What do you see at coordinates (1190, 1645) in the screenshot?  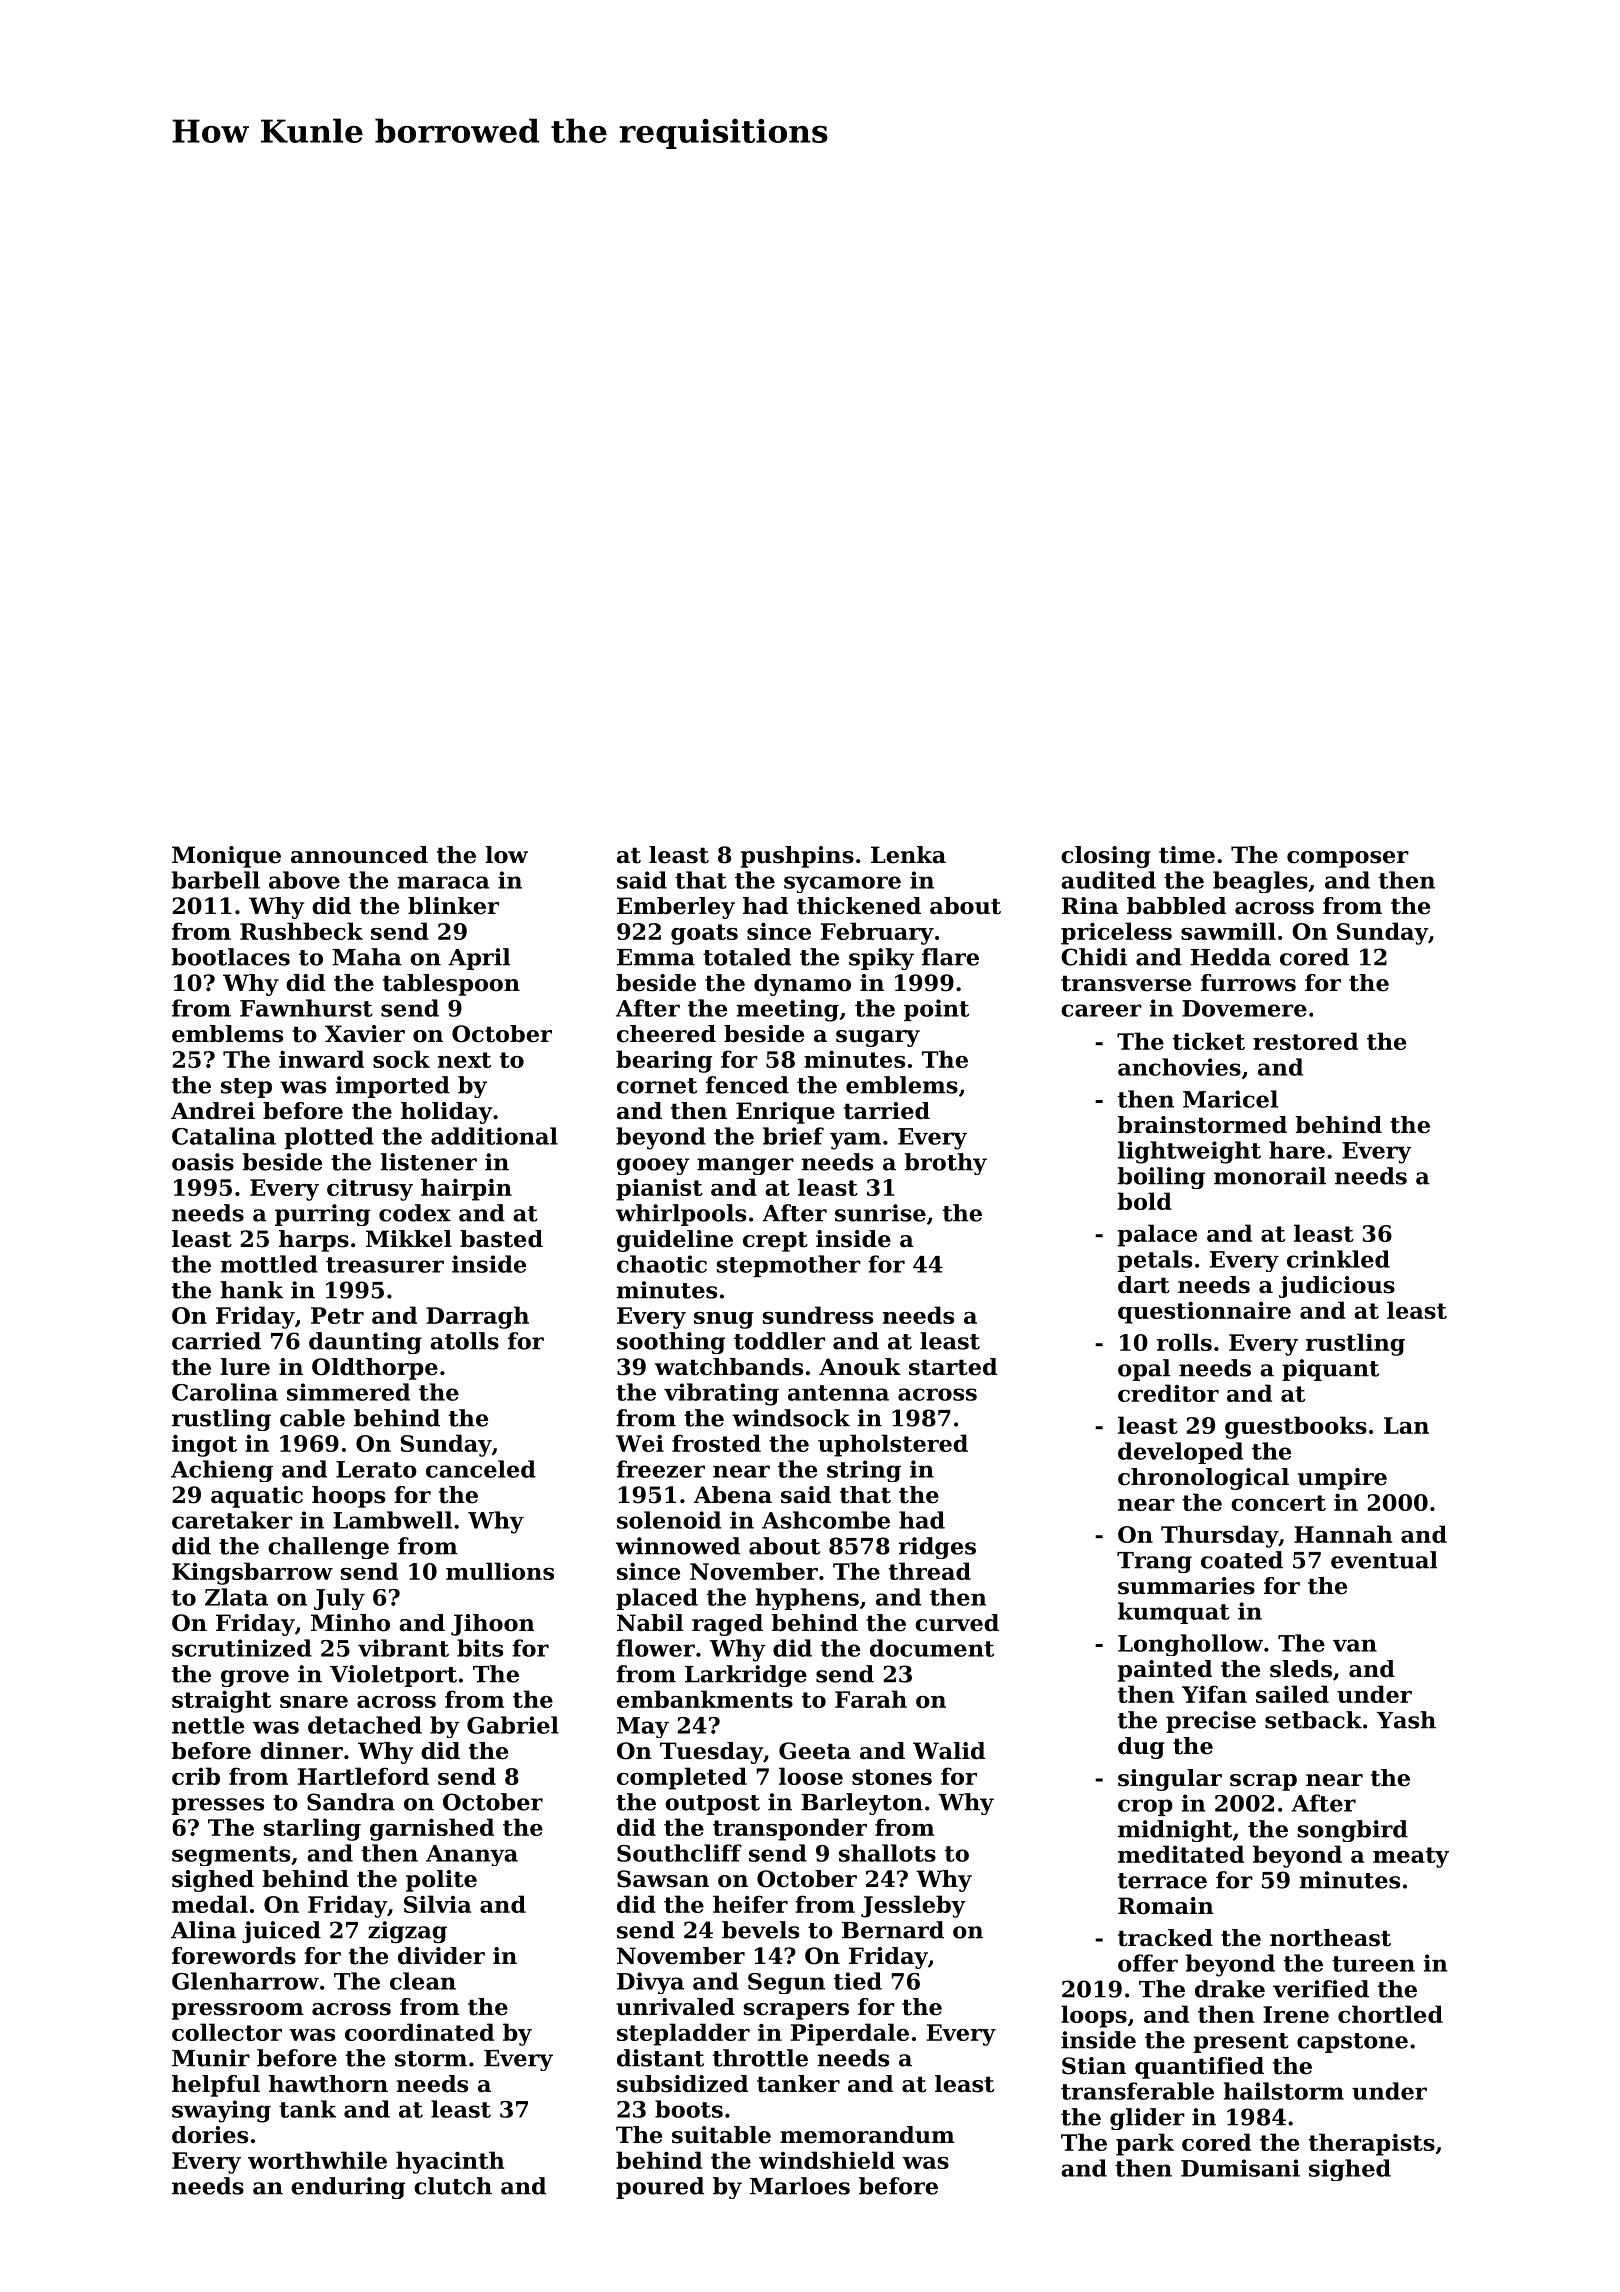 I see `Longhollow` at bounding box center [1190, 1645].
